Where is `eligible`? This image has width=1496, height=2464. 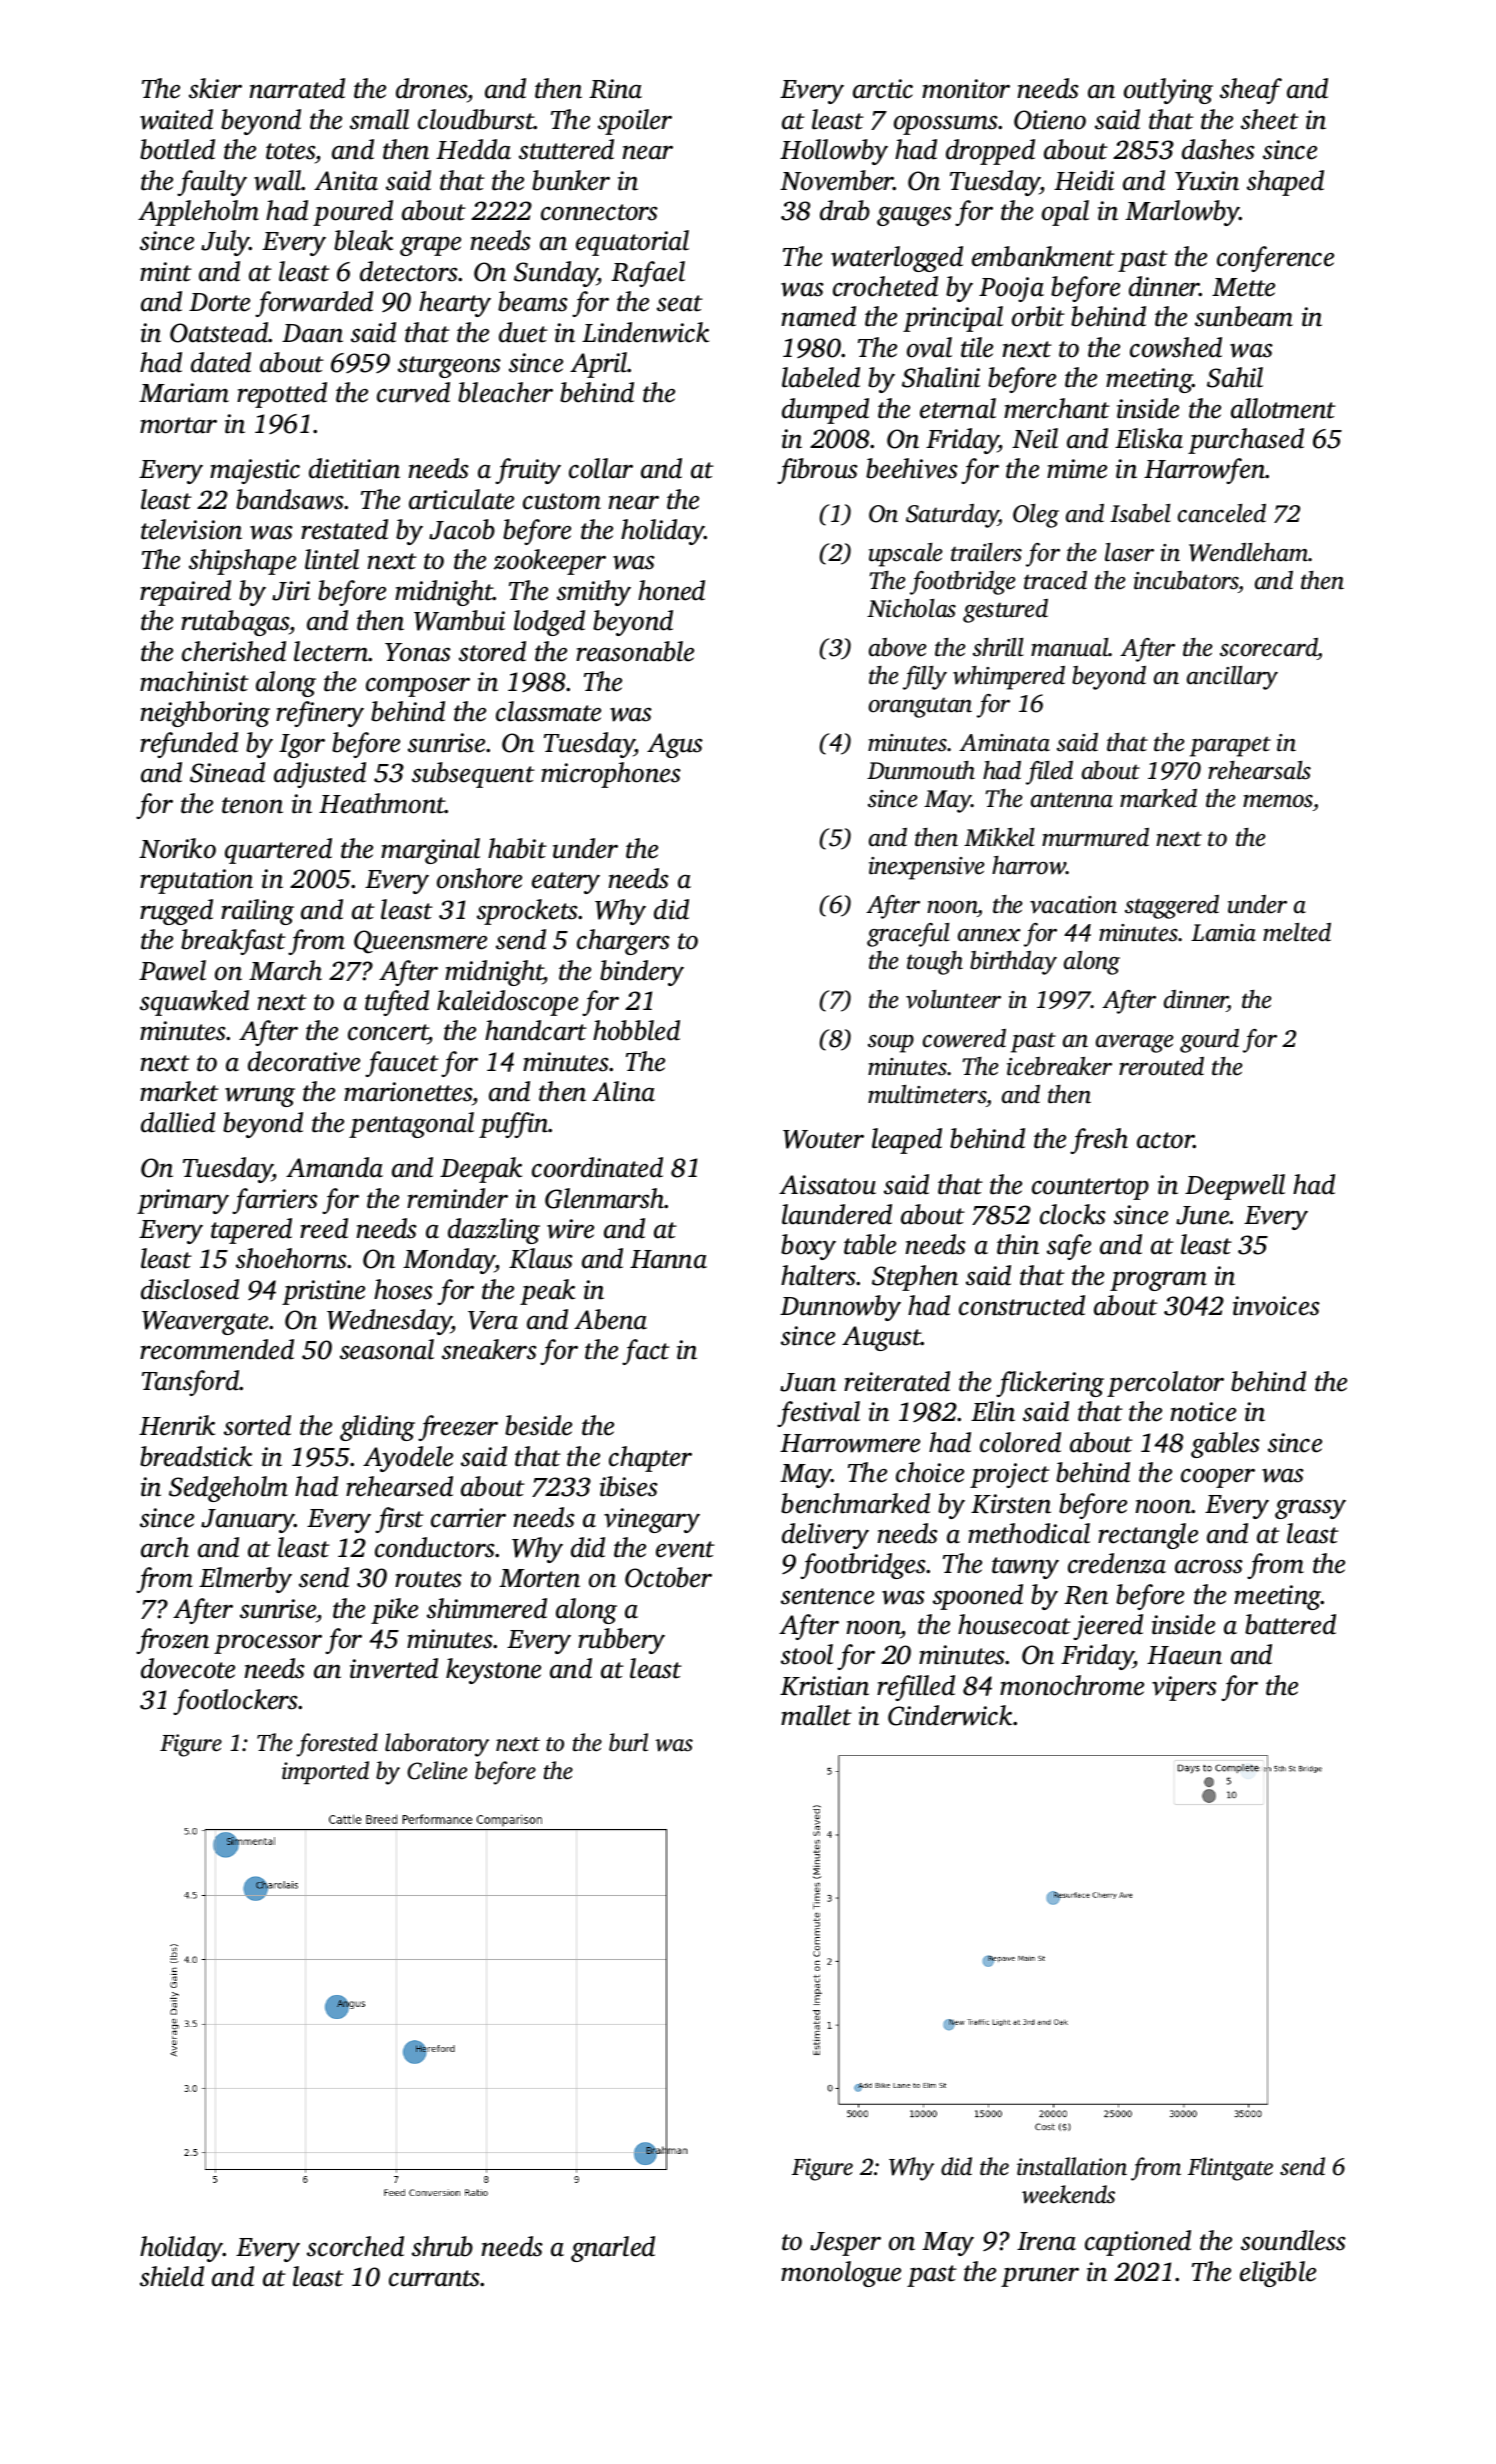
eligible is located at coordinates (1278, 2274).
